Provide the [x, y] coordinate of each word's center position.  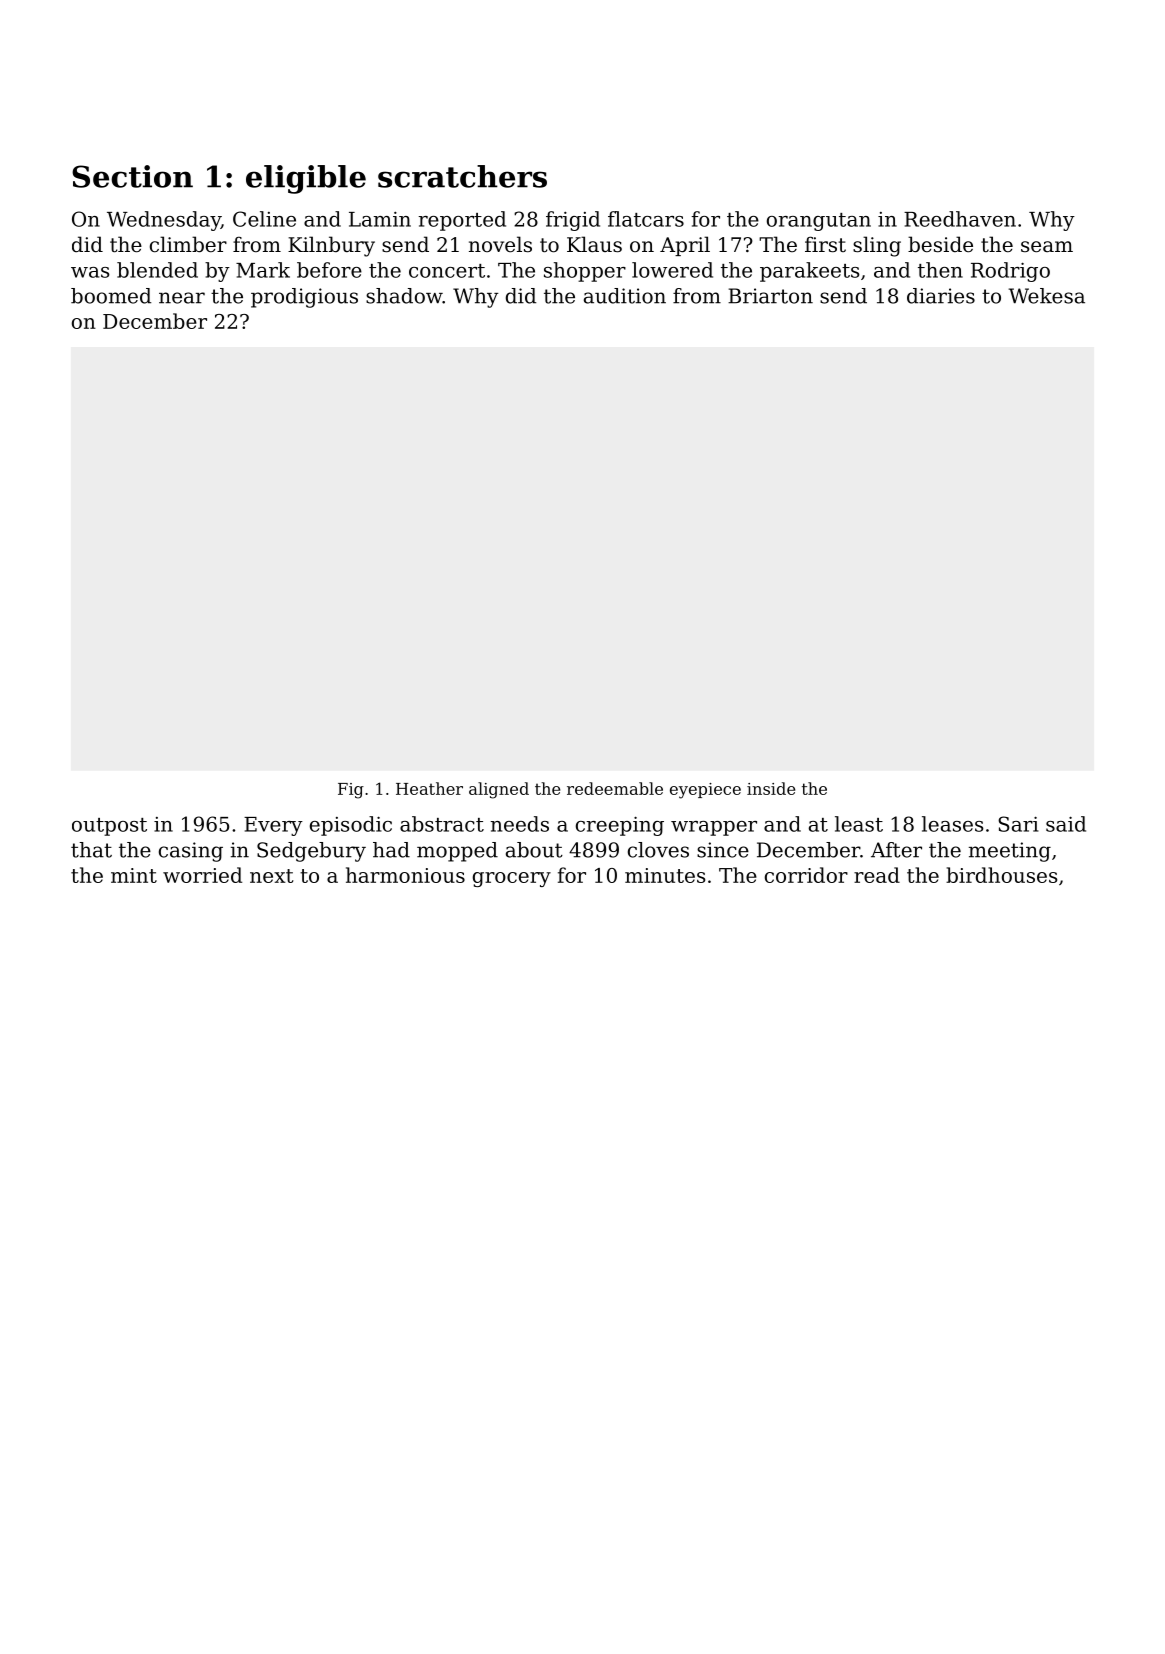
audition [625, 296]
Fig [351, 791]
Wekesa [1046, 296]
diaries [941, 296]
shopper [585, 272]
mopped [457, 852]
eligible [306, 179]
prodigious [304, 298]
